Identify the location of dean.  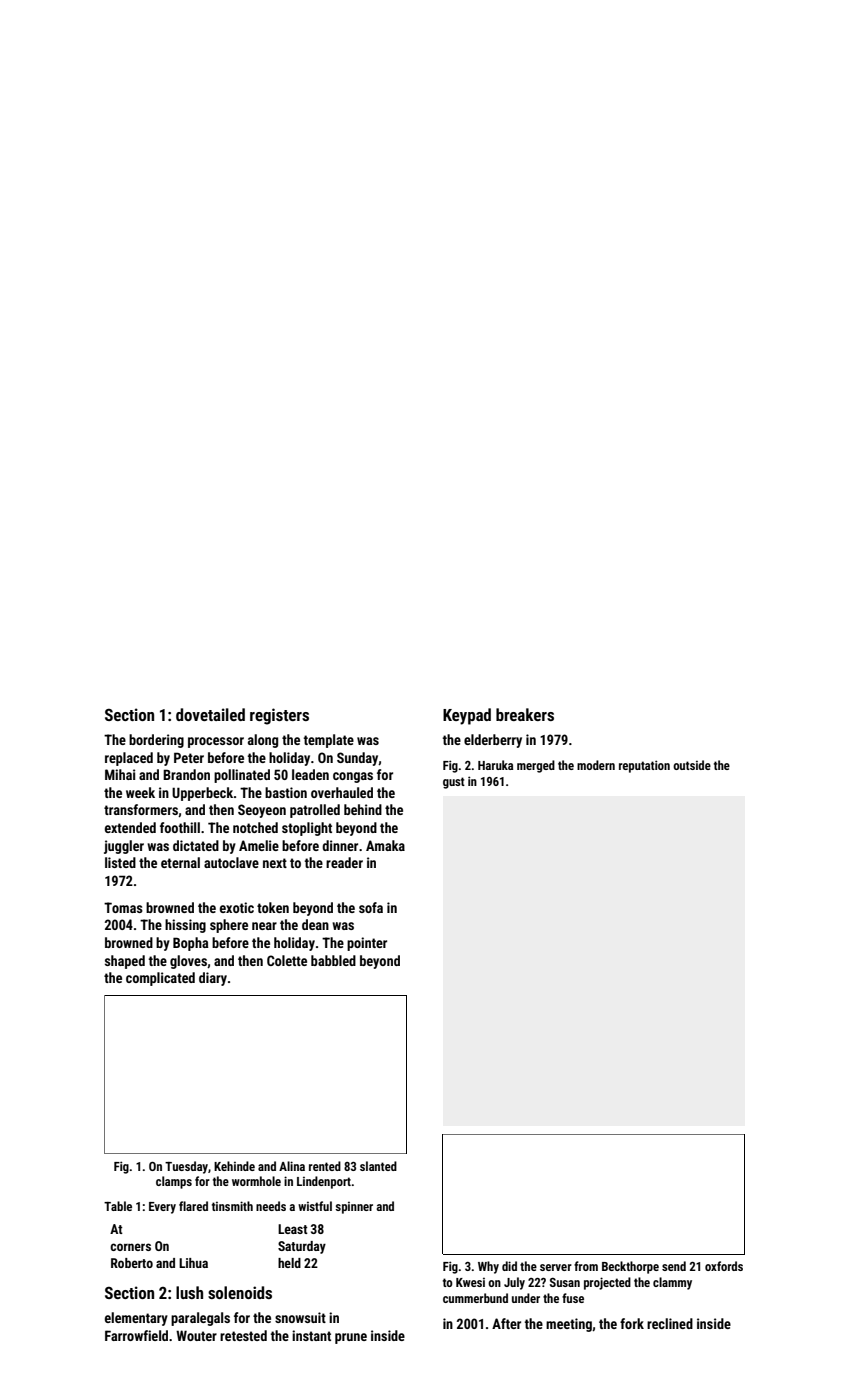
(315, 924).
